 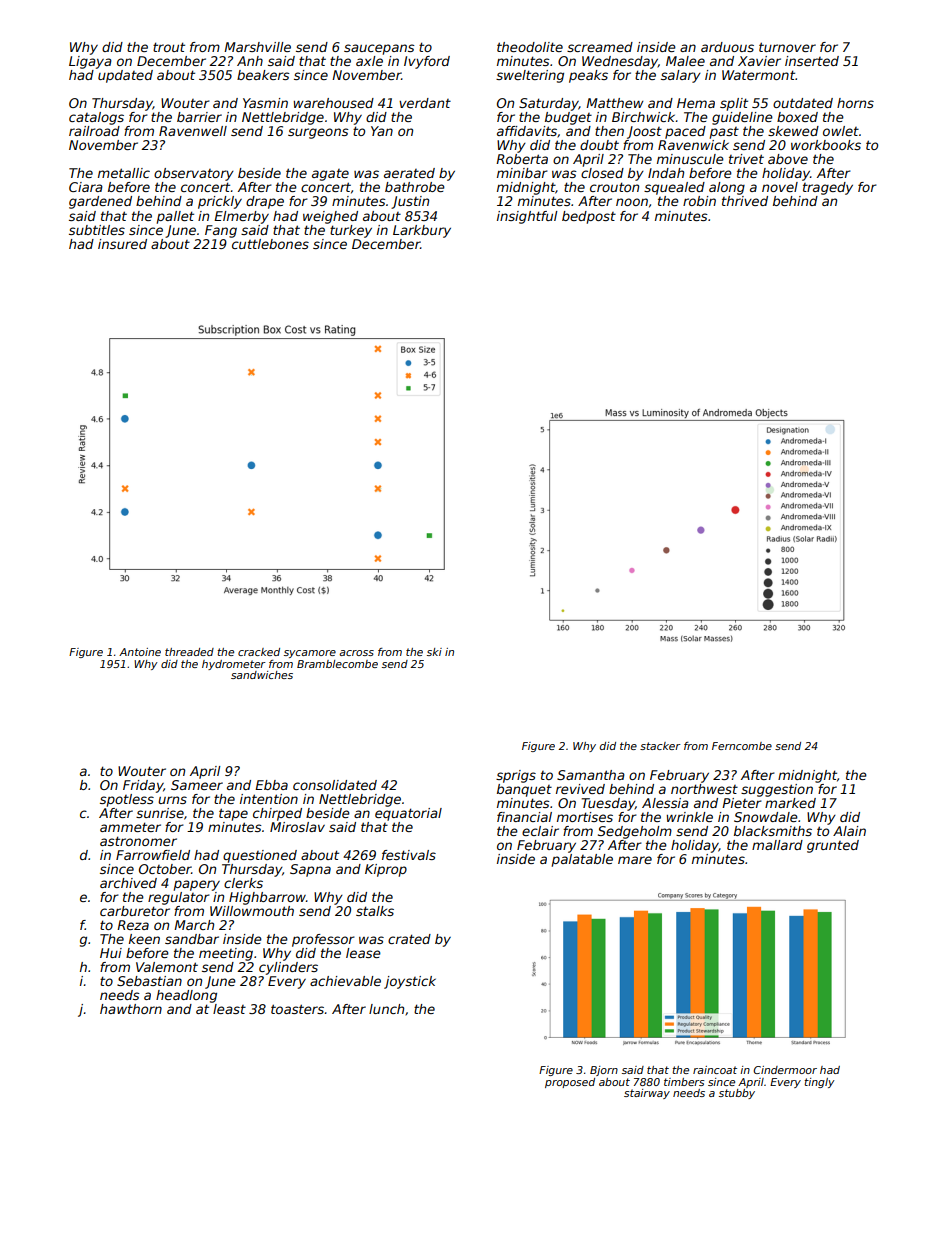 I want to click on Willowmouth, so click(x=252, y=911).
